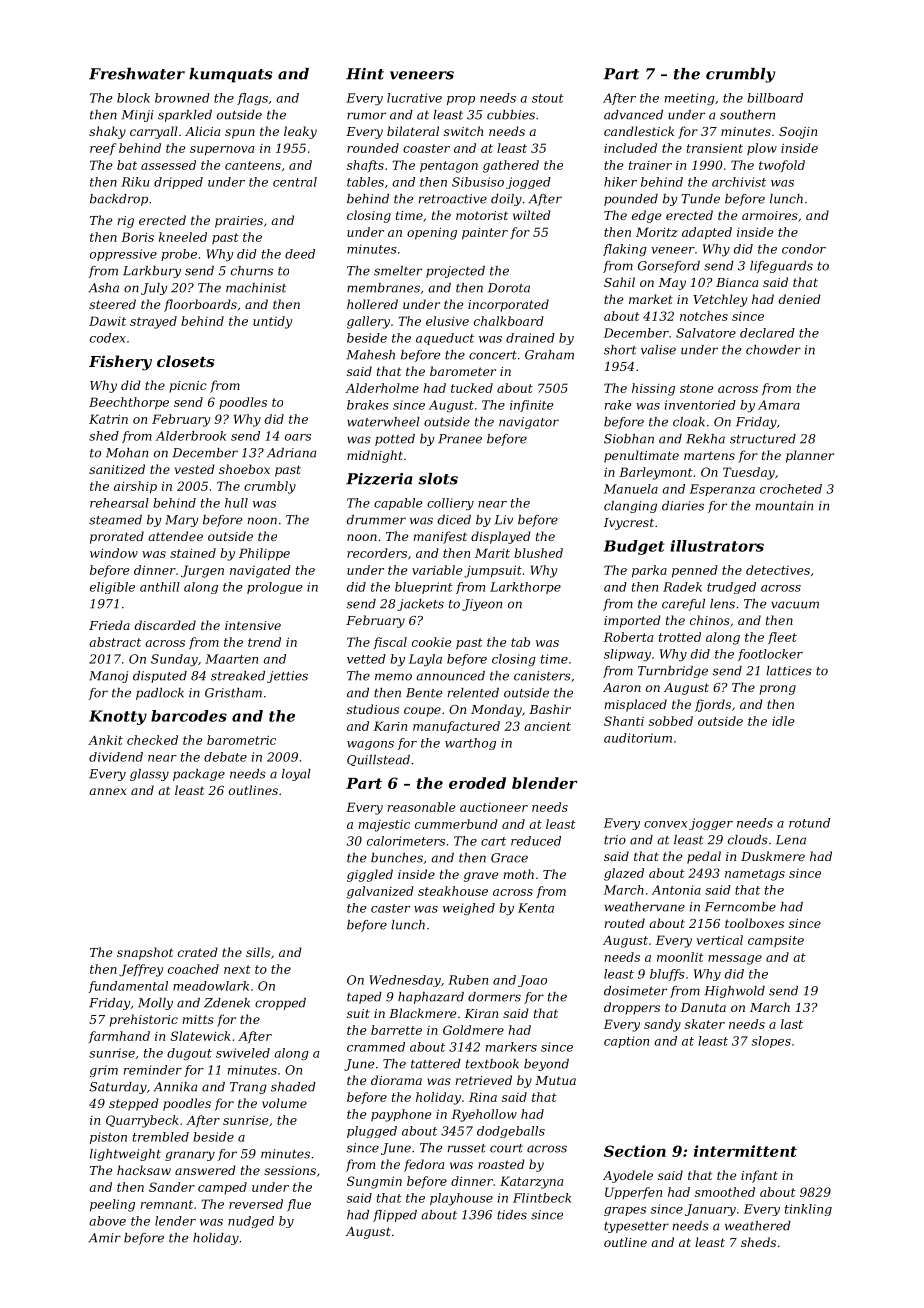 Image resolution: width=924 pixels, height=1308 pixels. Describe the element at coordinates (638, 738) in the screenshot. I see `auditorium` at that location.
